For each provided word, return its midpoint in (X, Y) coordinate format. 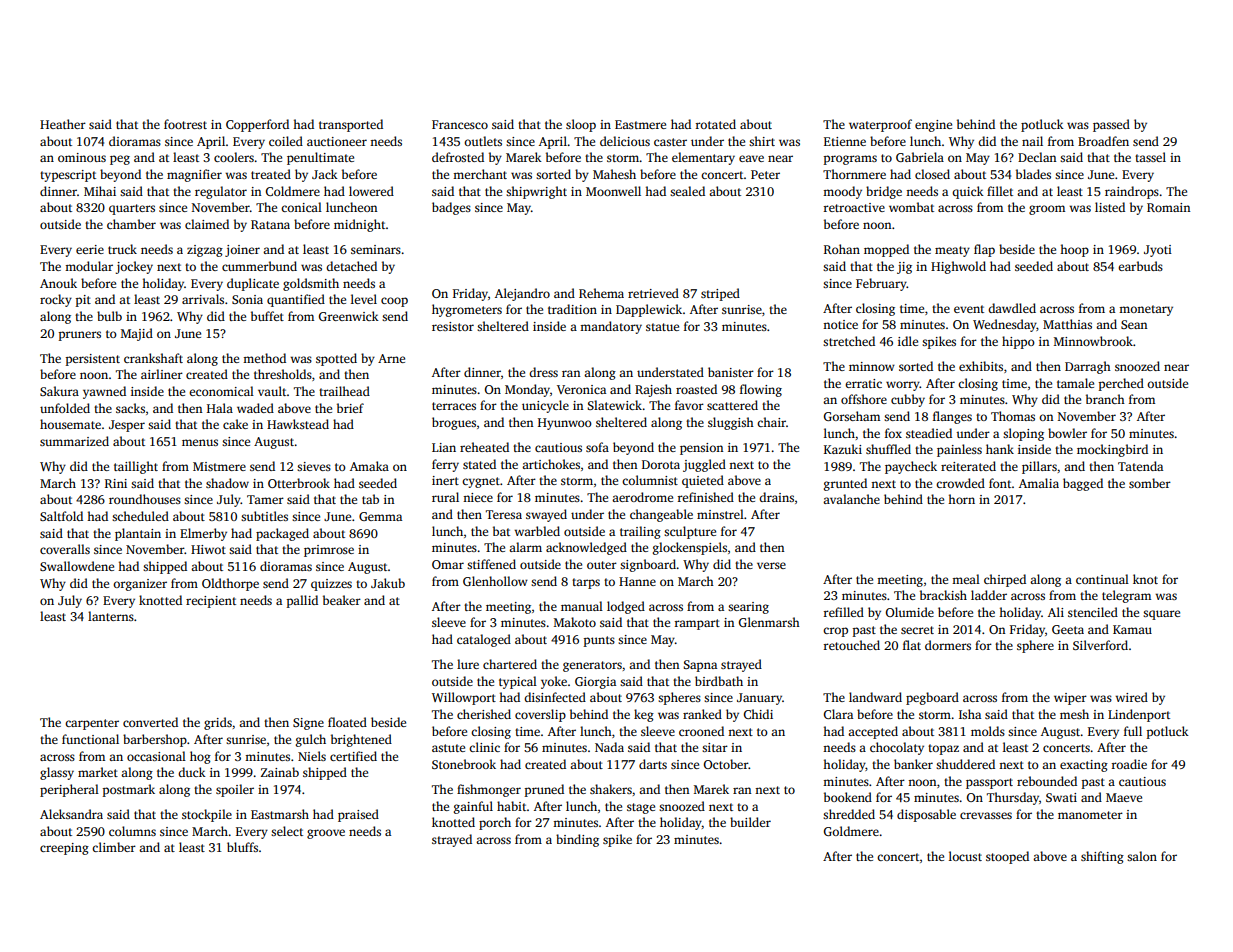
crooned (701, 731)
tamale (1075, 383)
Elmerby (203, 534)
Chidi (758, 714)
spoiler (235, 790)
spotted (336, 359)
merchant (480, 174)
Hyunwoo (565, 424)
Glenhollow (495, 581)
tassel (1150, 157)
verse (771, 565)
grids (218, 723)
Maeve (1124, 797)
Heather (63, 124)
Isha (970, 714)
